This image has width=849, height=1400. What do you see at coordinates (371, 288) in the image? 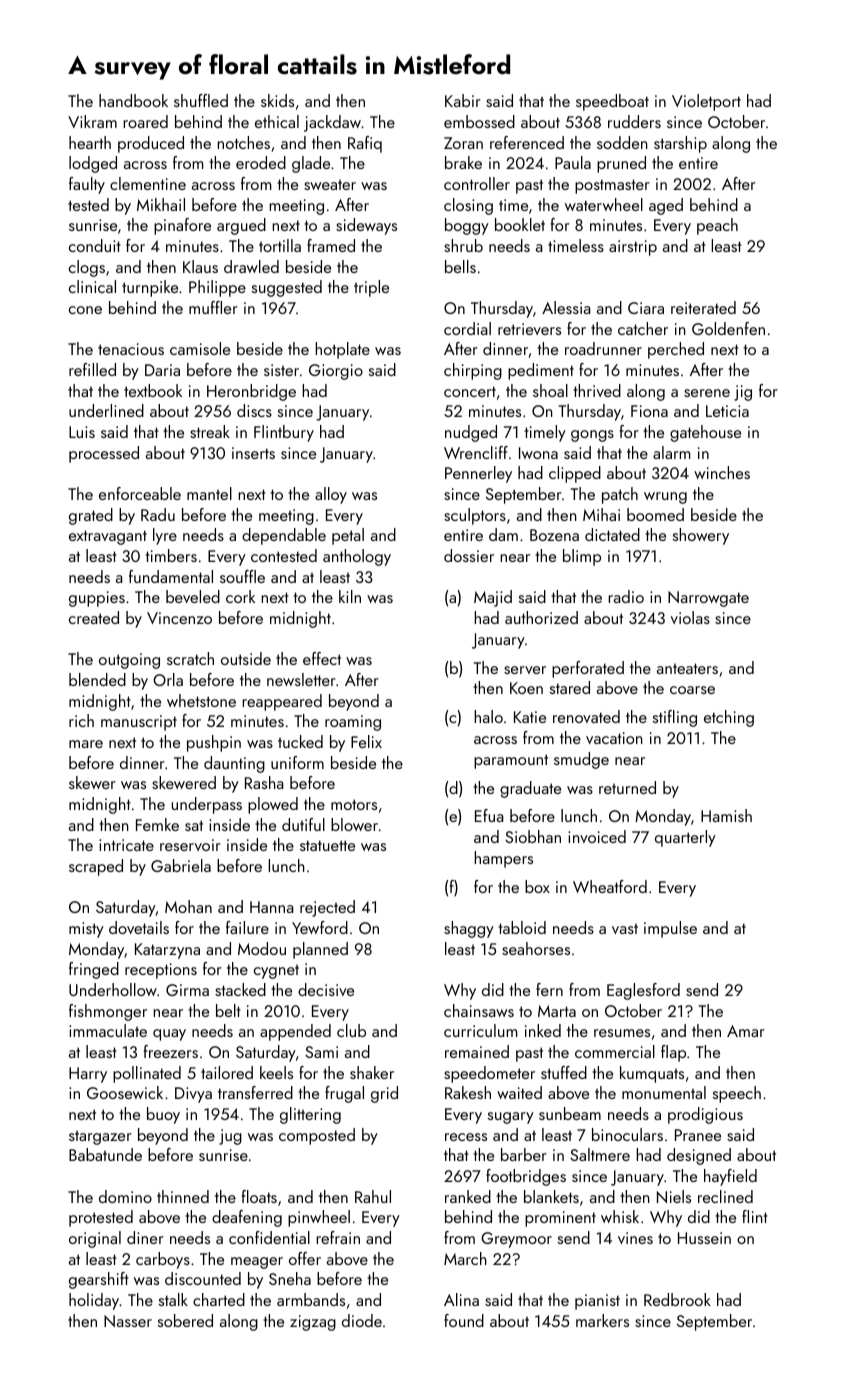
I see `triple` at bounding box center [371, 288].
